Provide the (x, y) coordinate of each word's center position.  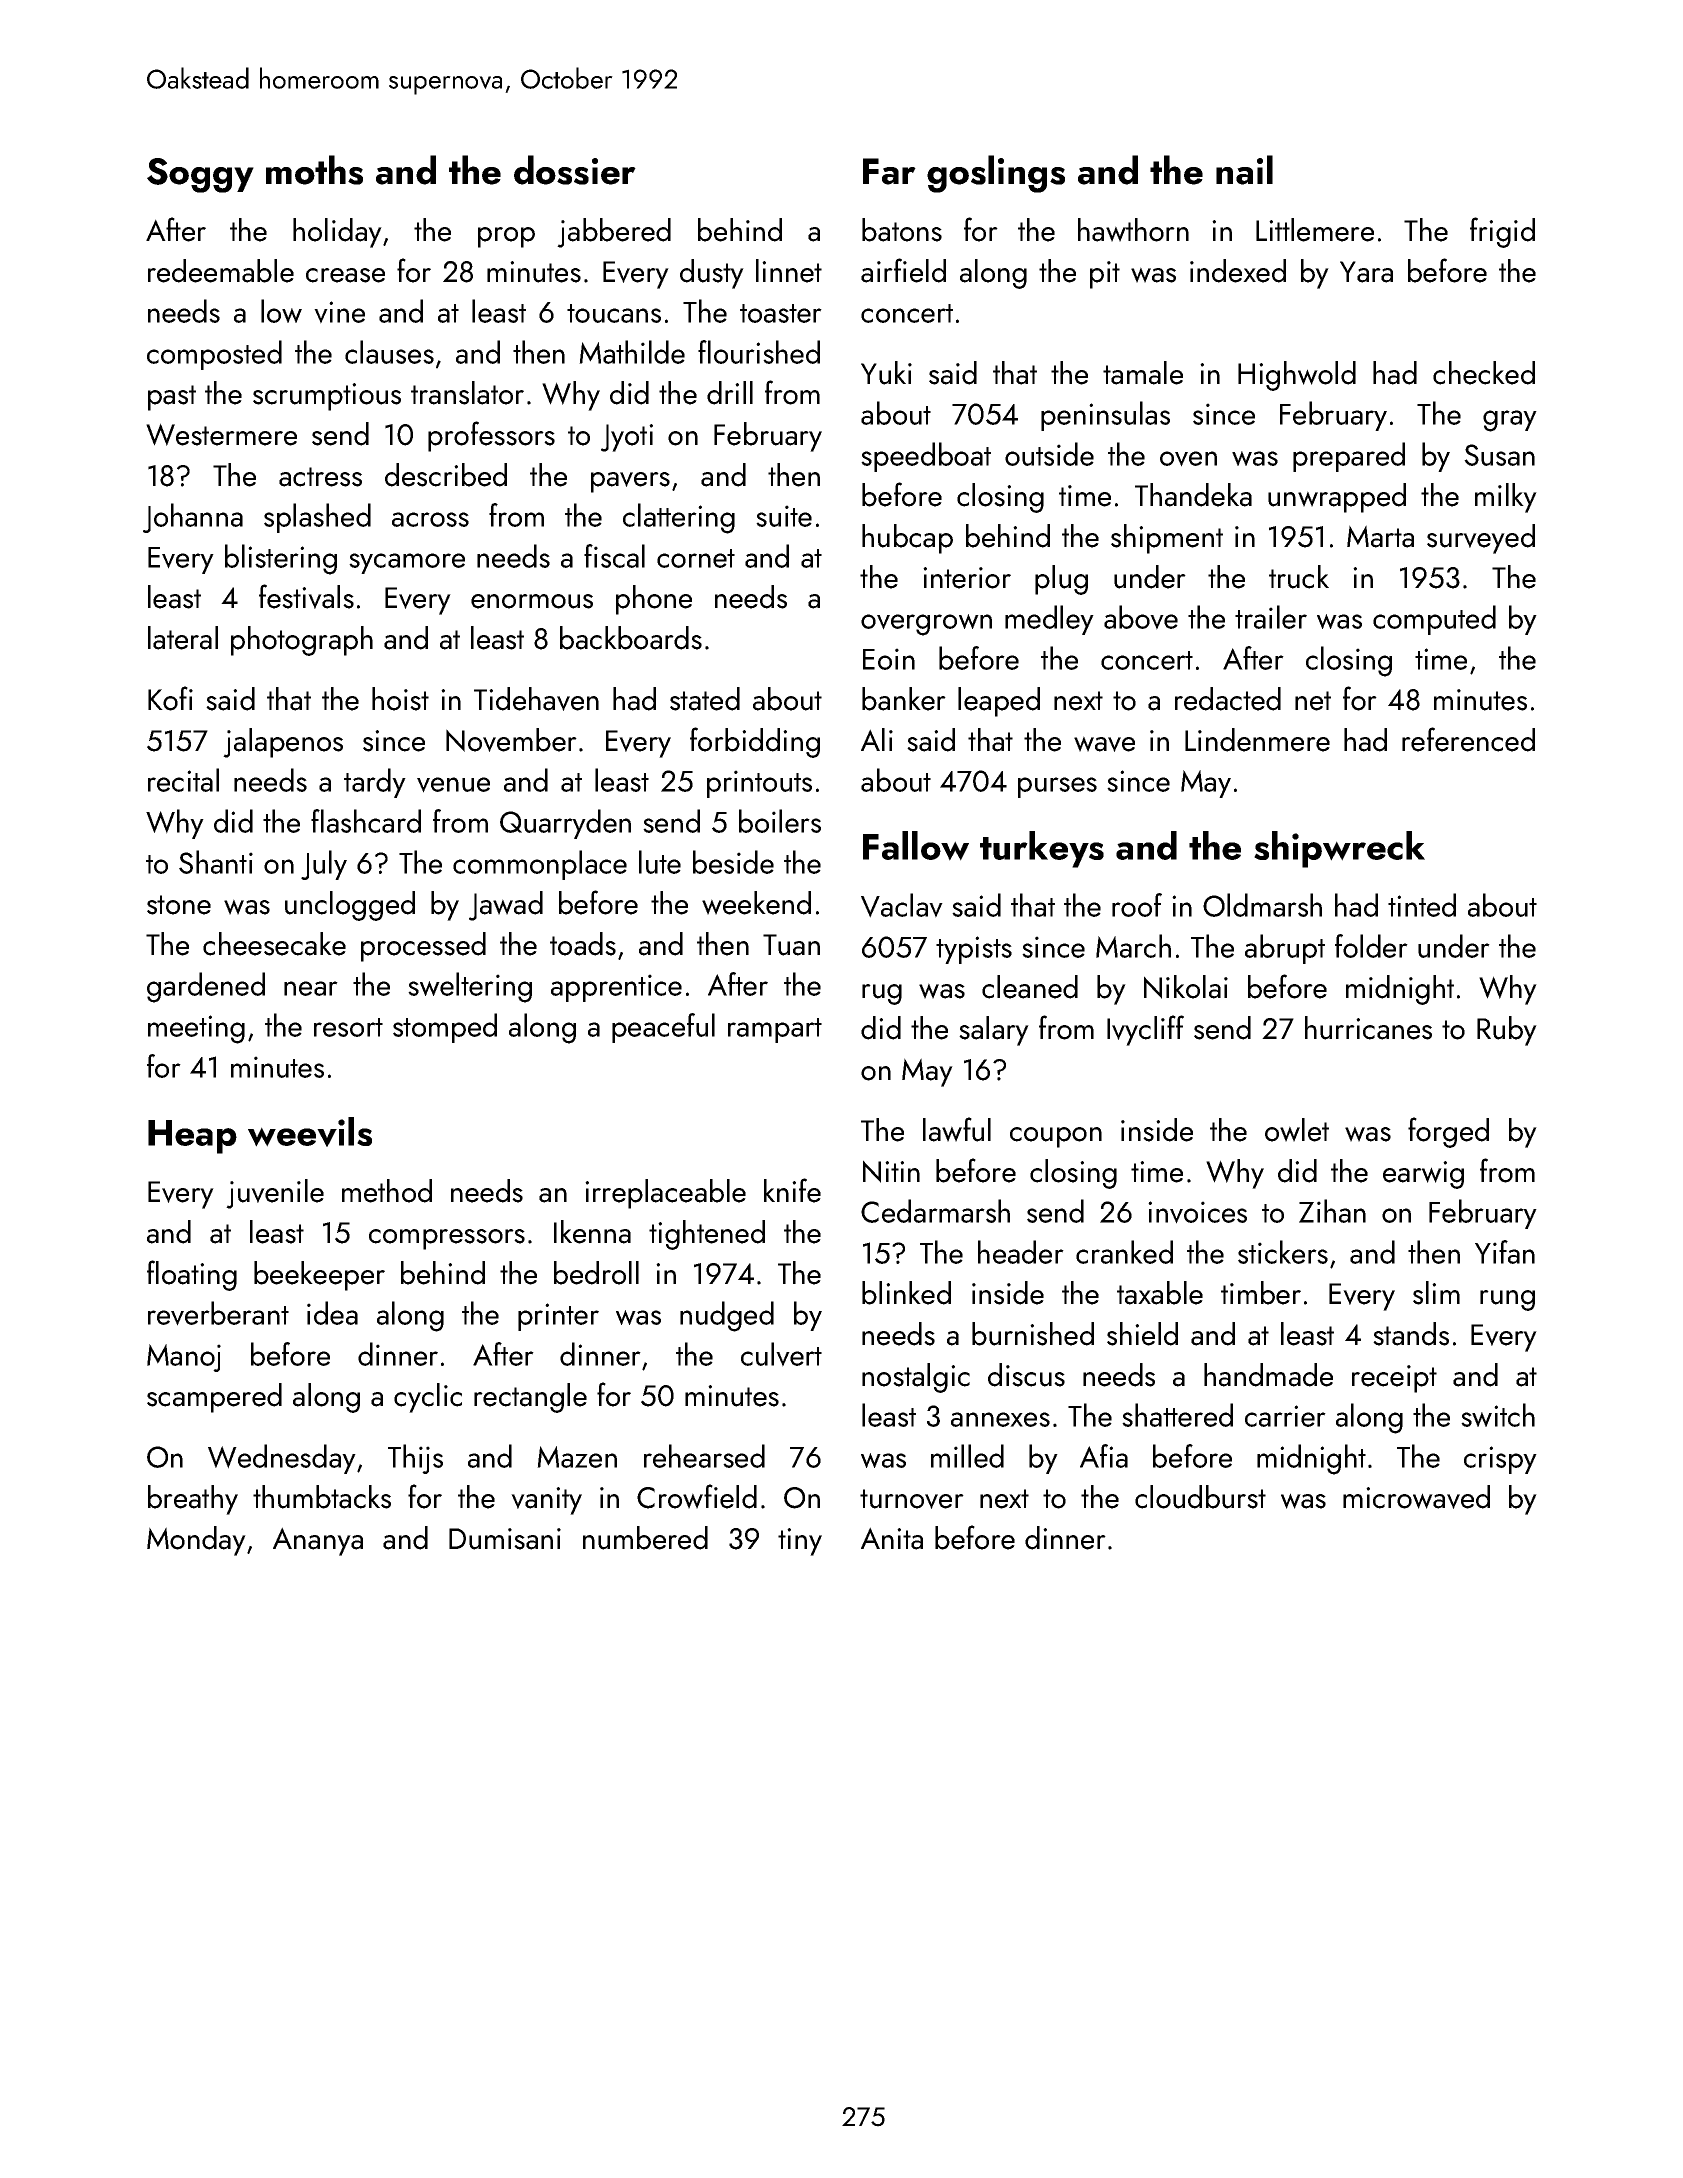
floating (192, 1275)
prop (506, 237)
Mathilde (632, 352)
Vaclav (902, 905)
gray (1510, 421)
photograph (302, 641)
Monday (196, 1541)
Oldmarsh (1262, 905)
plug (1061, 580)
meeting (196, 1029)
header (1021, 1252)
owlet (1297, 1130)
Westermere (221, 434)
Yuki (886, 373)
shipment (1167, 539)
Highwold (1297, 376)
